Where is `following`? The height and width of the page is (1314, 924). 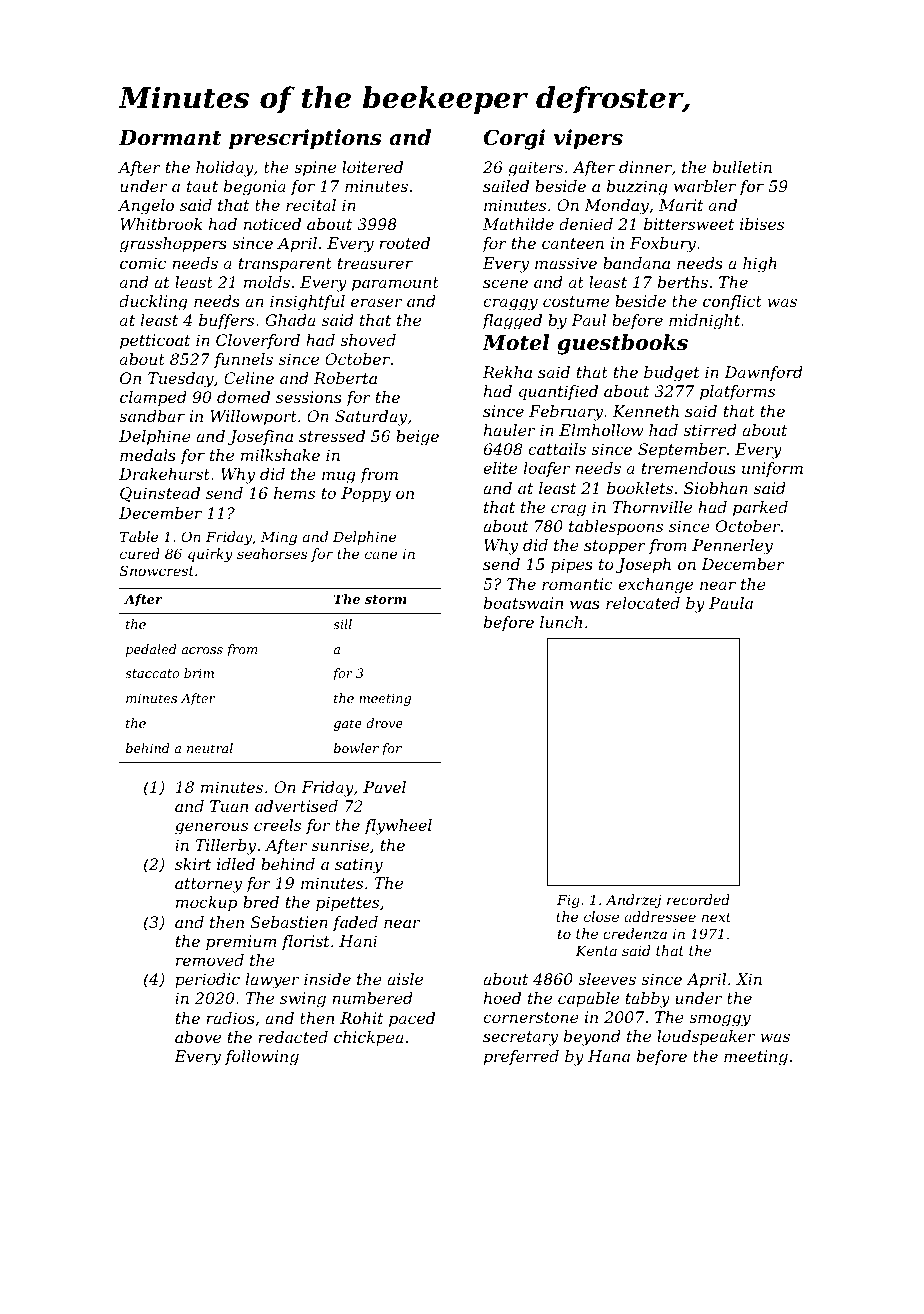
following is located at coordinates (262, 1058).
